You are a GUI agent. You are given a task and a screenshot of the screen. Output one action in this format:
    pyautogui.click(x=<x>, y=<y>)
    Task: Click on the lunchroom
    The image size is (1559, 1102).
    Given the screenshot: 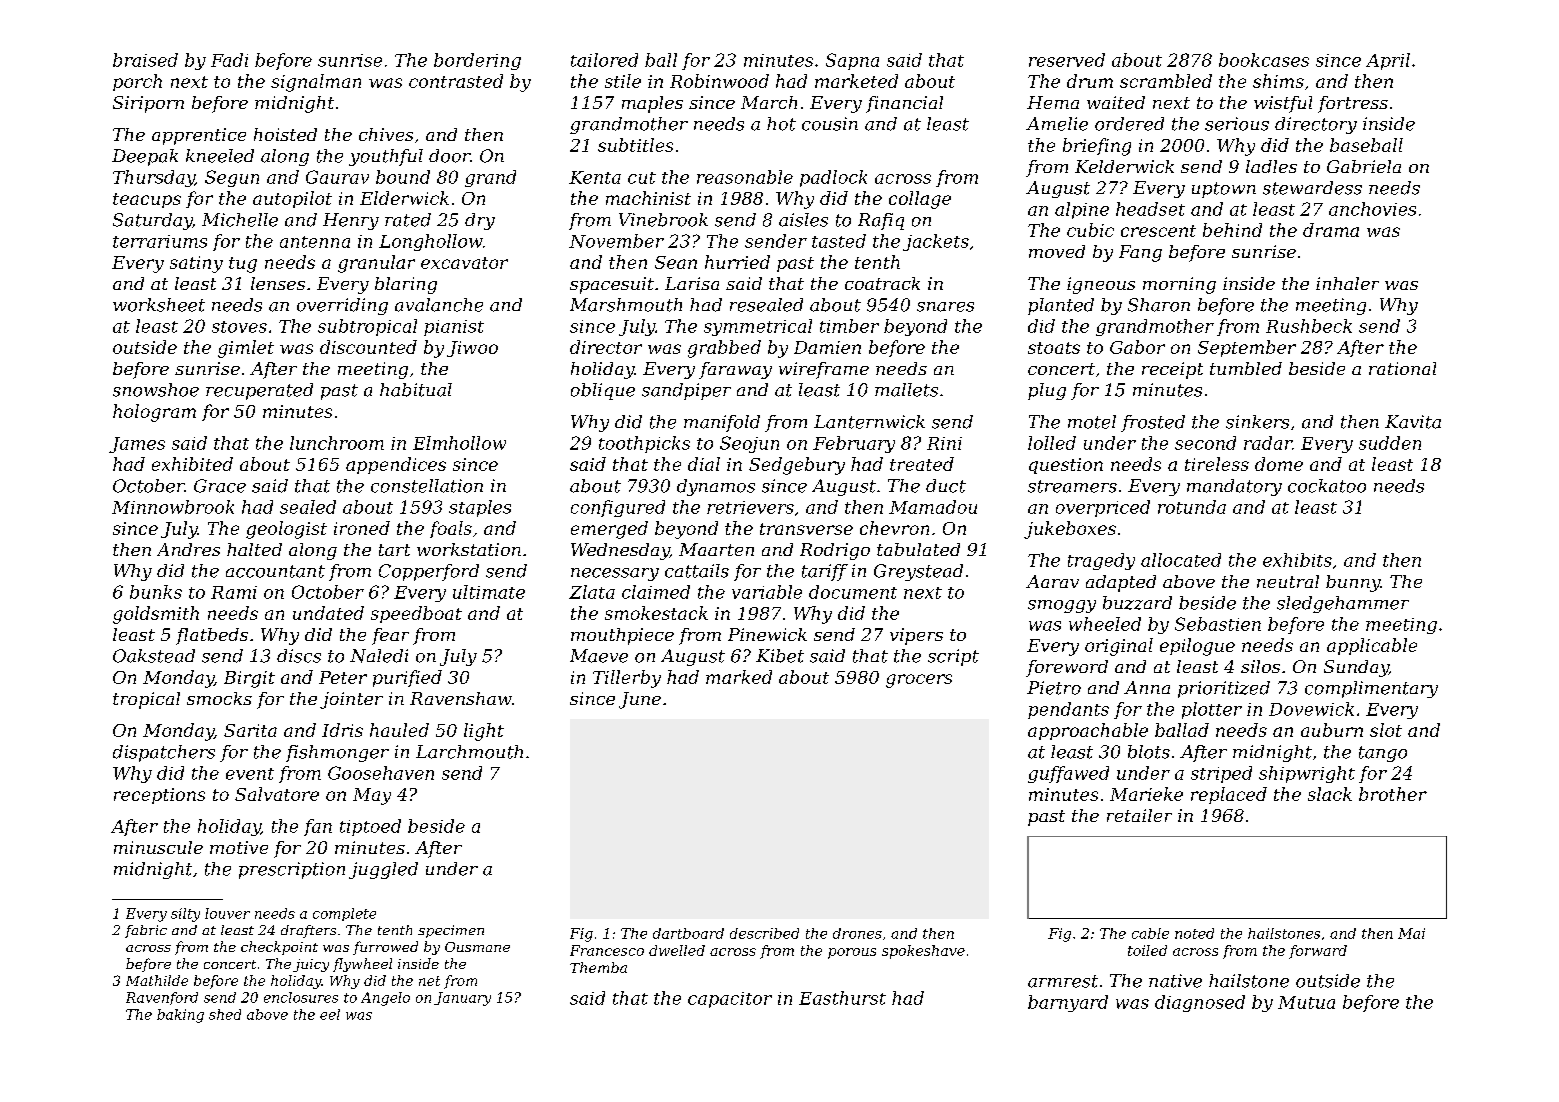 What is the action you would take?
    pyautogui.click(x=337, y=443)
